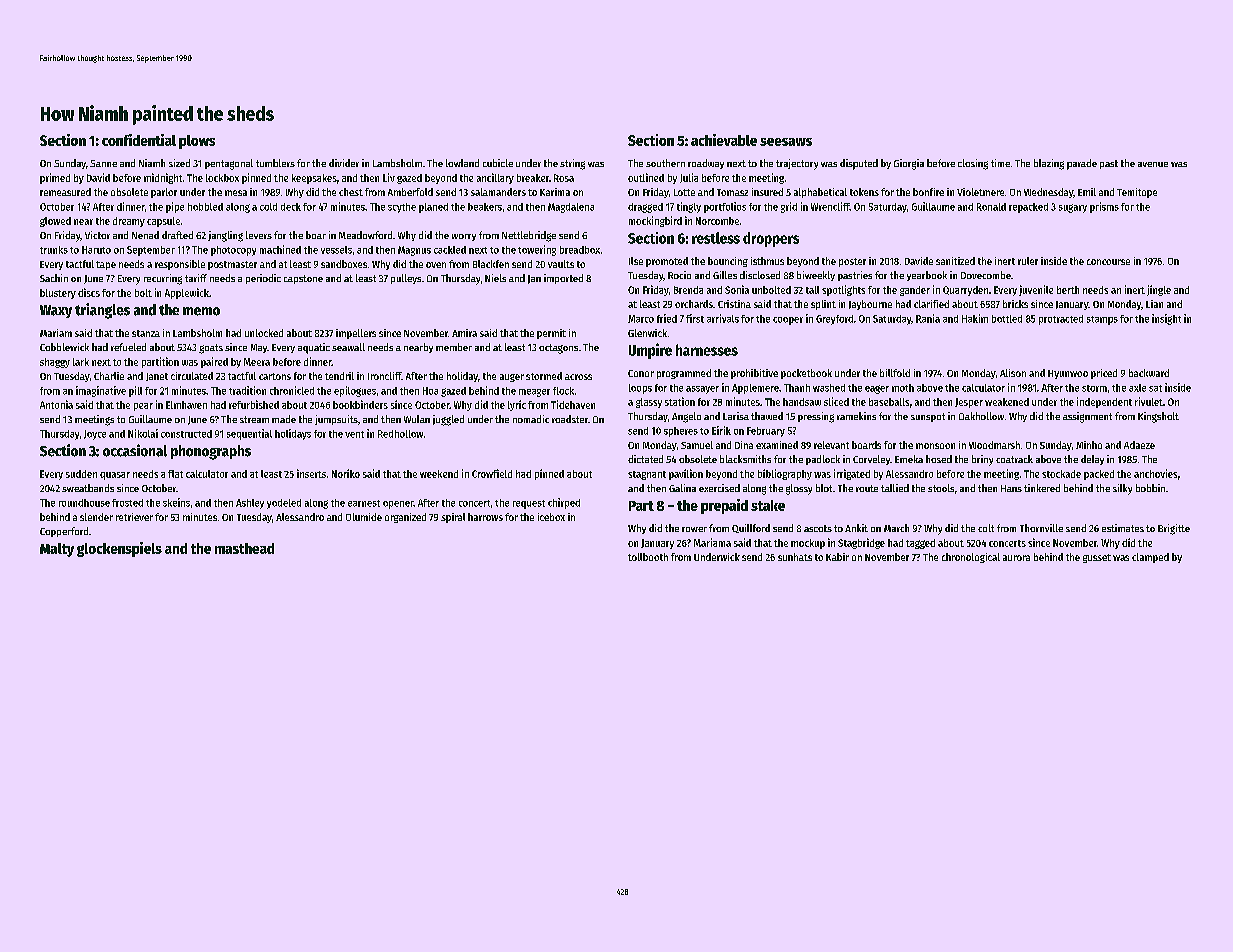 The image size is (1233, 952). I want to click on glockenspiels, so click(119, 549).
